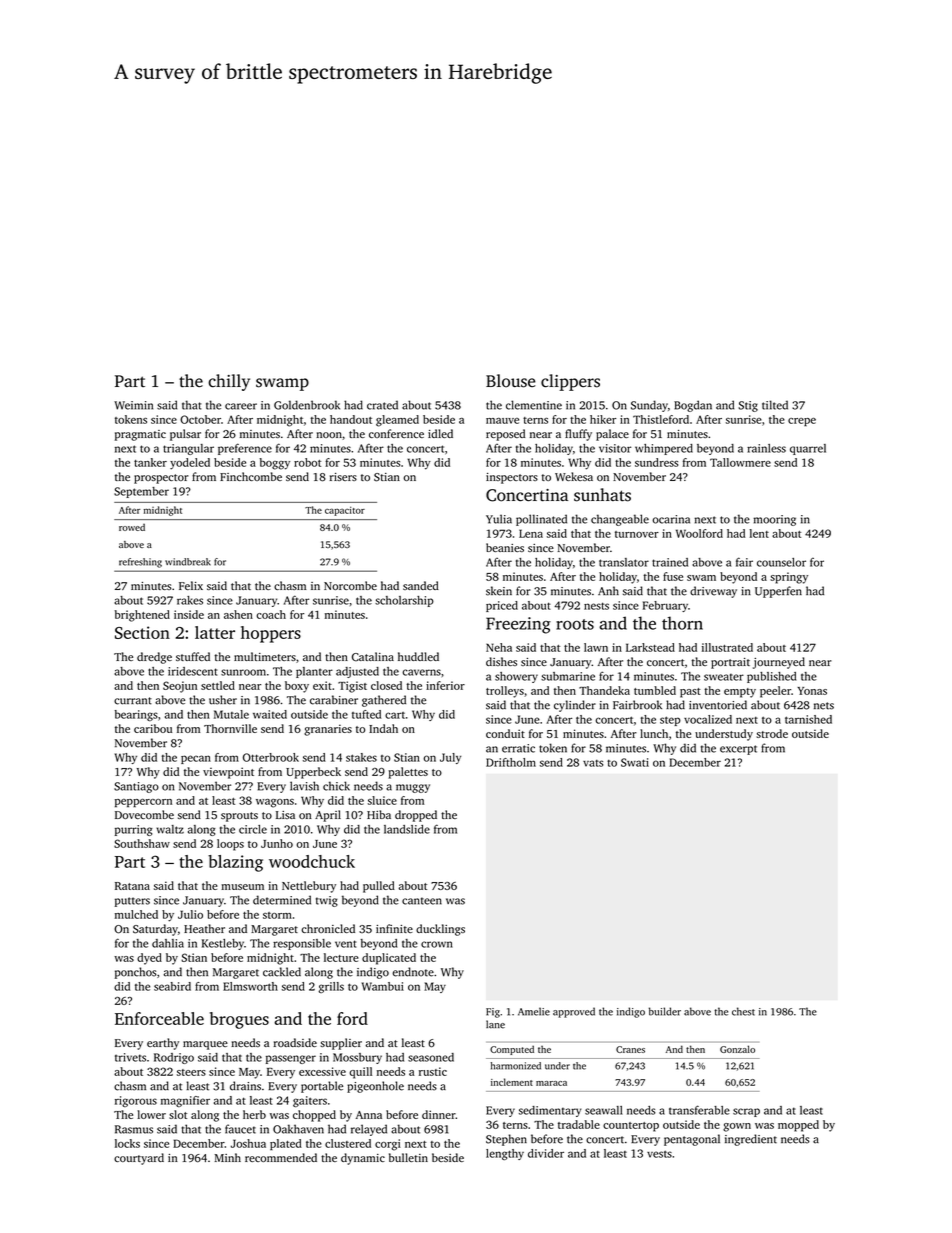 This image has width=952, height=1233. Describe the element at coordinates (541, 520) in the image. I see `pollinated` at that location.
